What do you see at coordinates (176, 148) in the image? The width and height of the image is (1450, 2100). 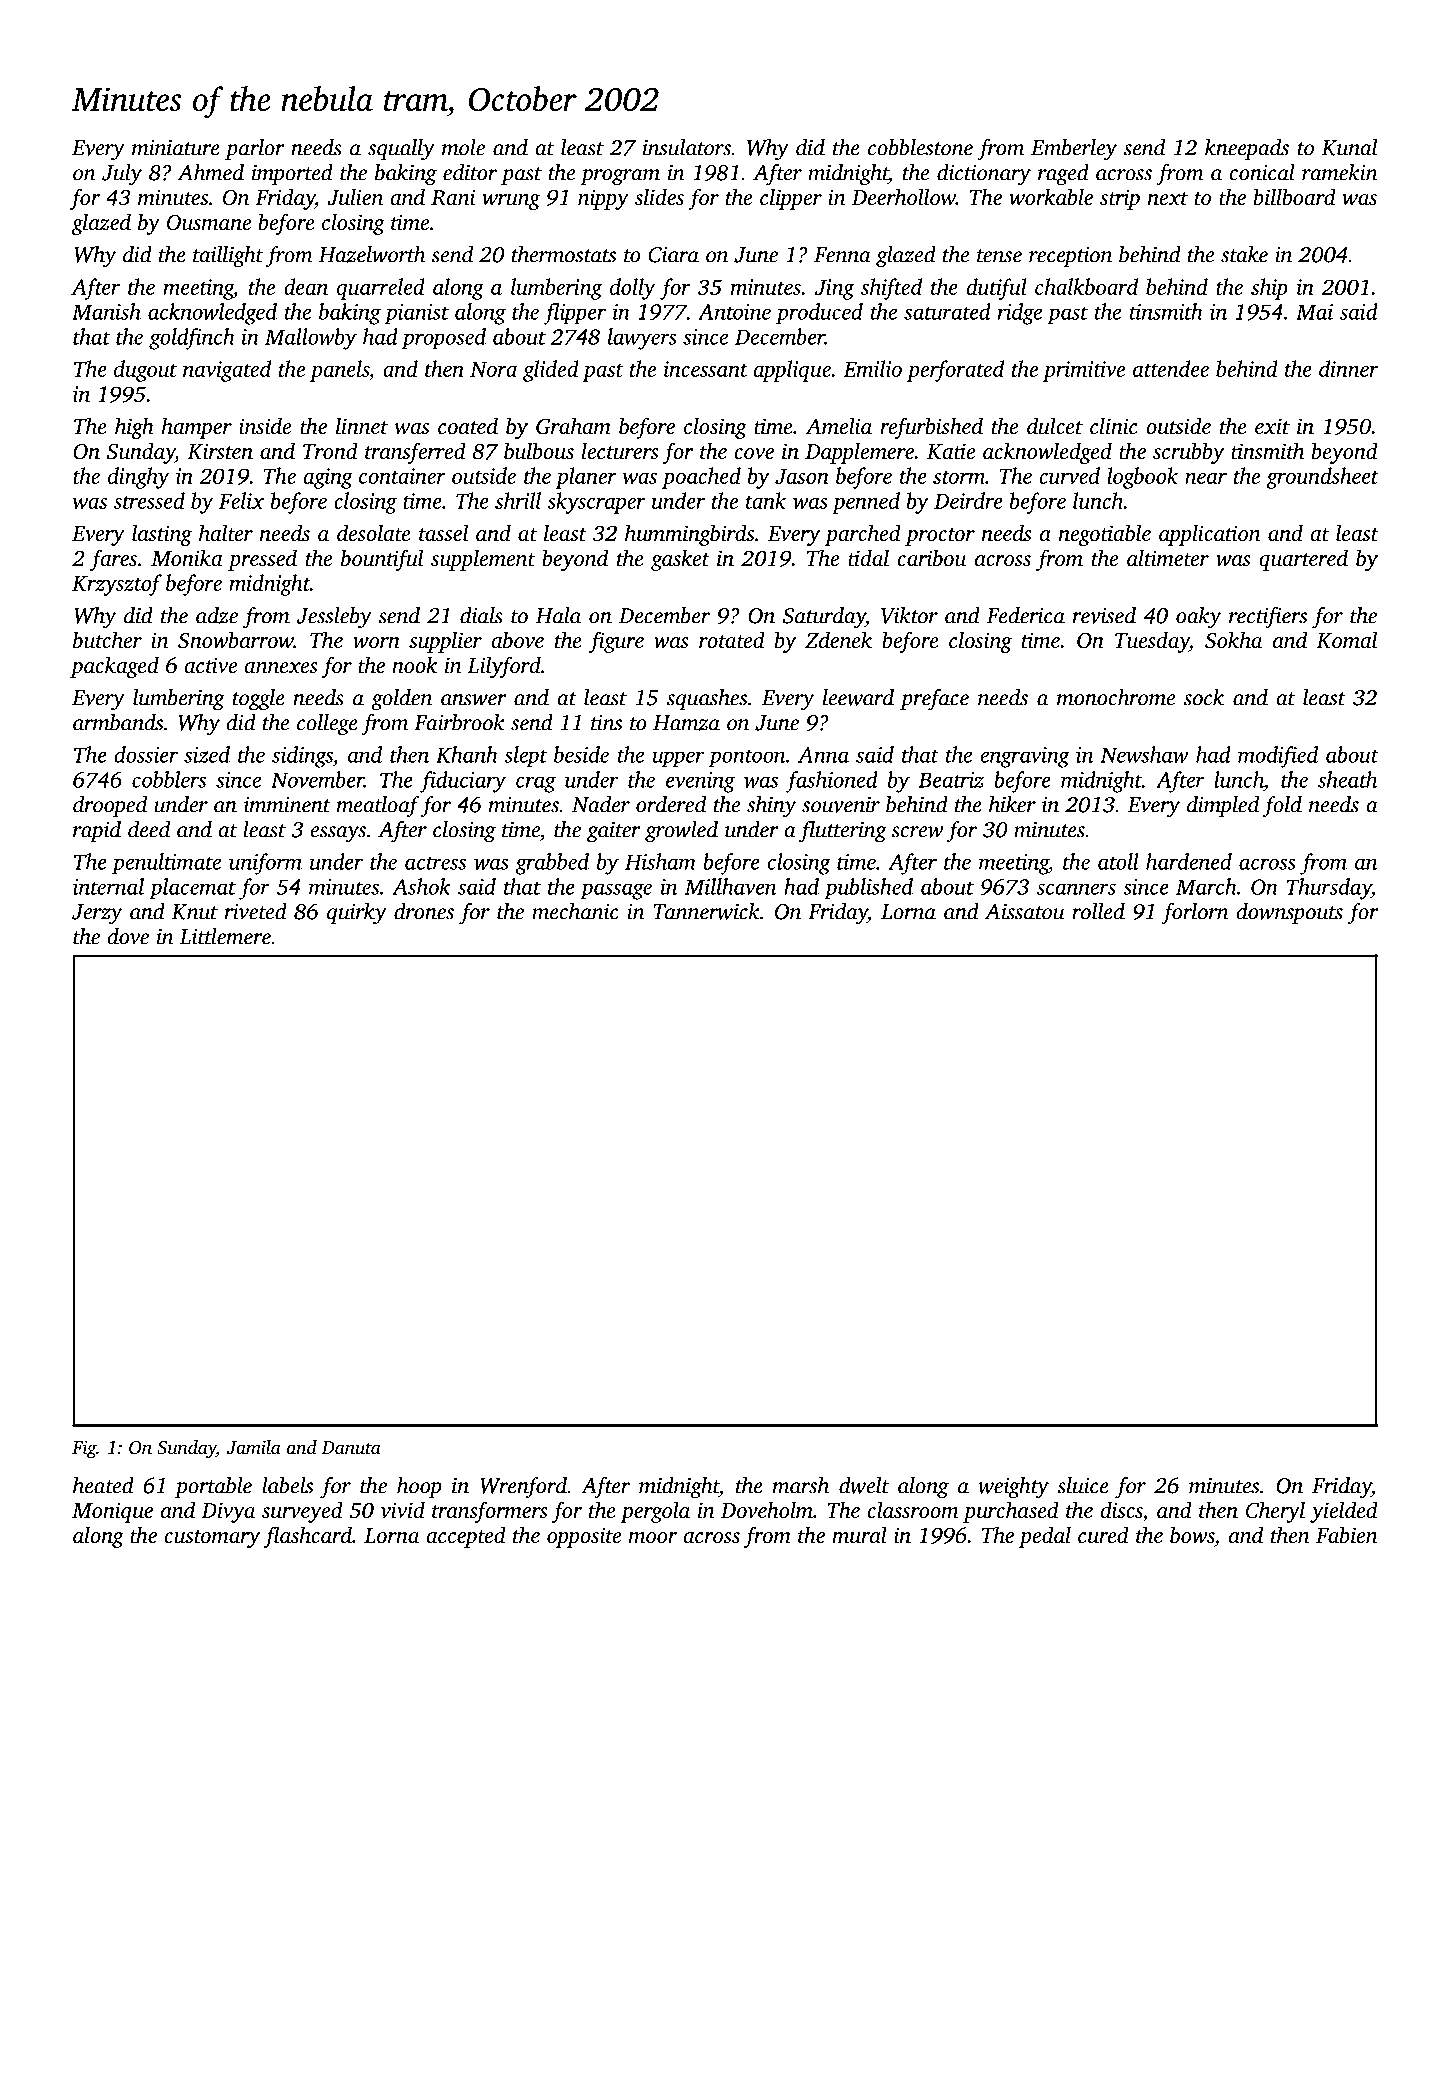 I see `miniature` at bounding box center [176, 148].
